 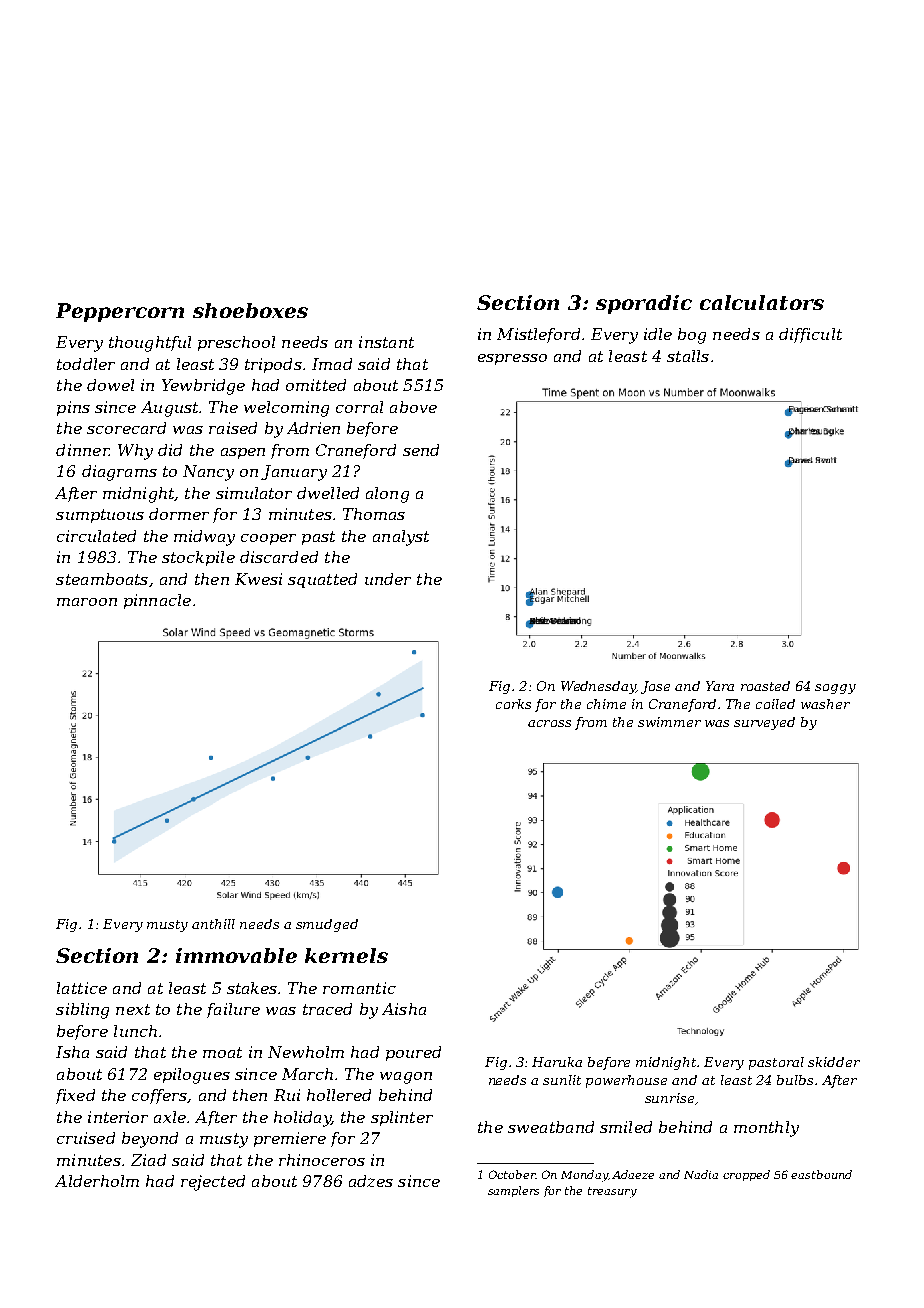 I want to click on Peppercorn, so click(x=120, y=312).
